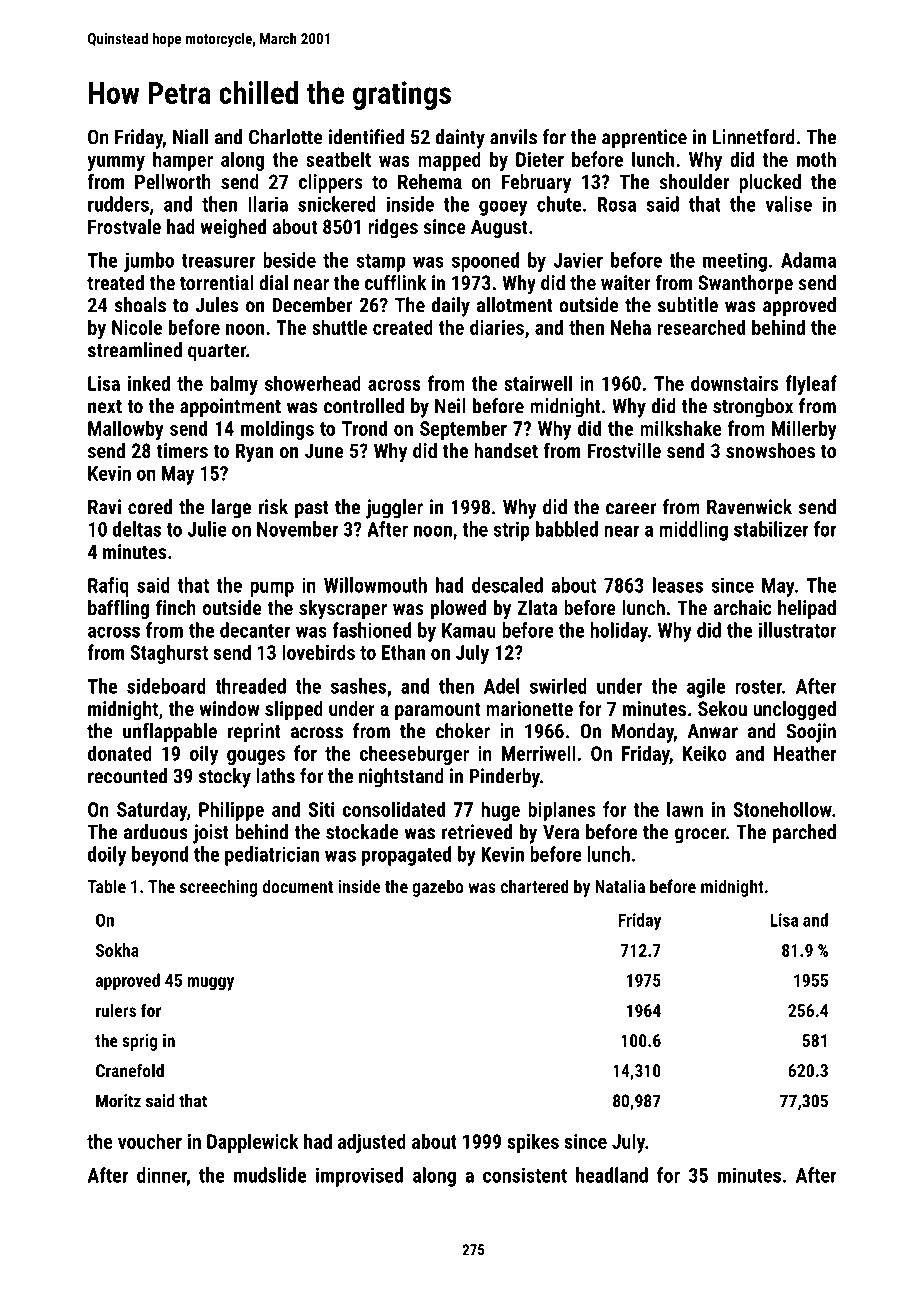  I want to click on juggler, so click(394, 509).
